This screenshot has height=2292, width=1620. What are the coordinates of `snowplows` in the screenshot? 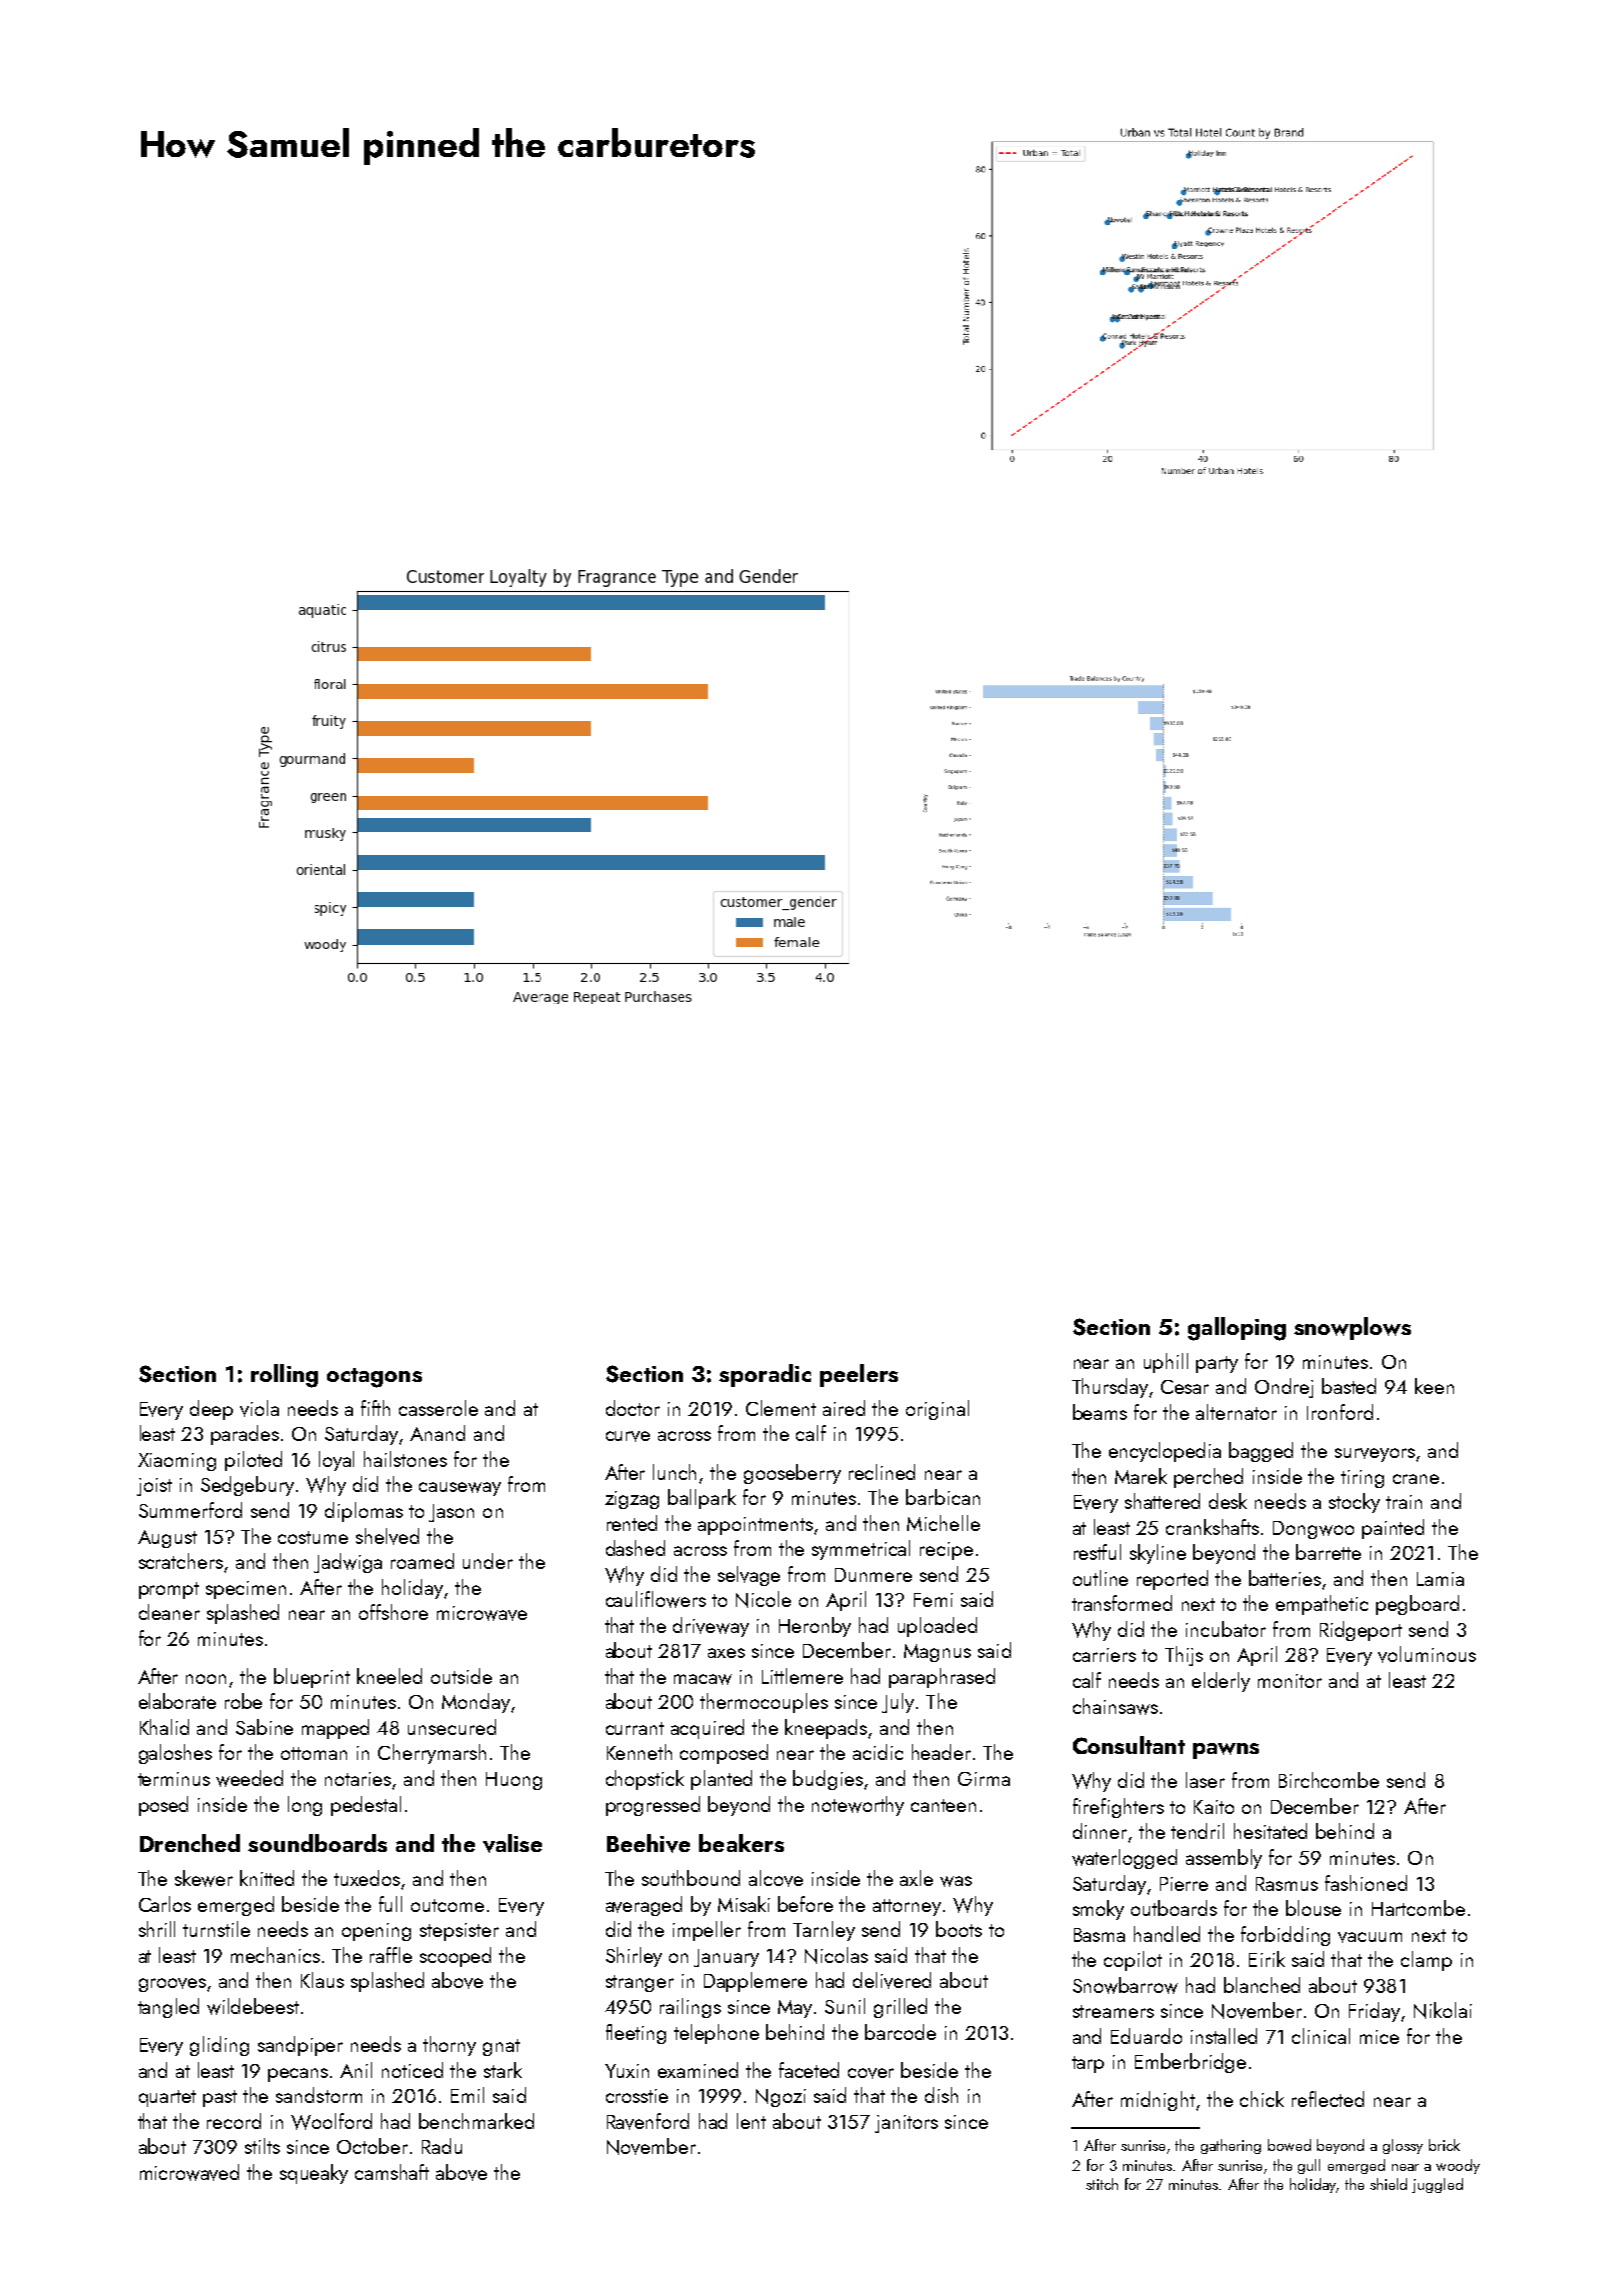 It's located at (1352, 1328).
